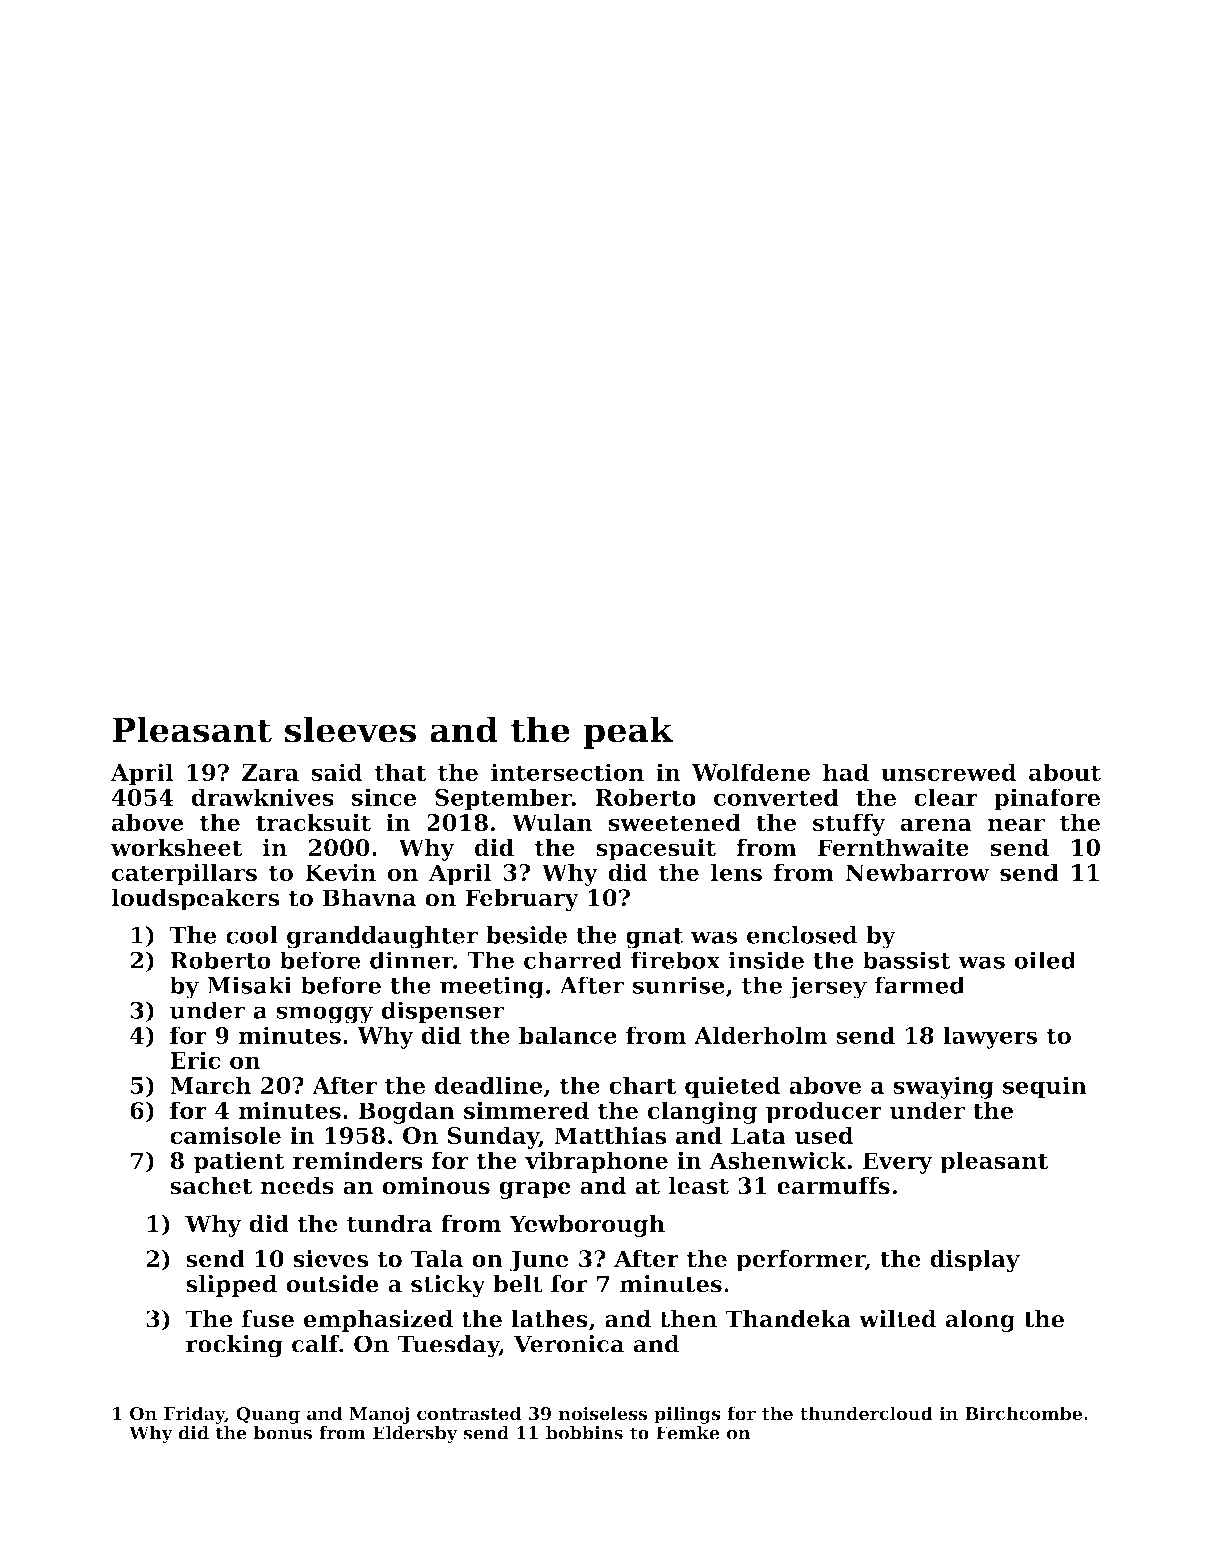 This image has height=1568, width=1212. I want to click on smoggy, so click(324, 1015).
